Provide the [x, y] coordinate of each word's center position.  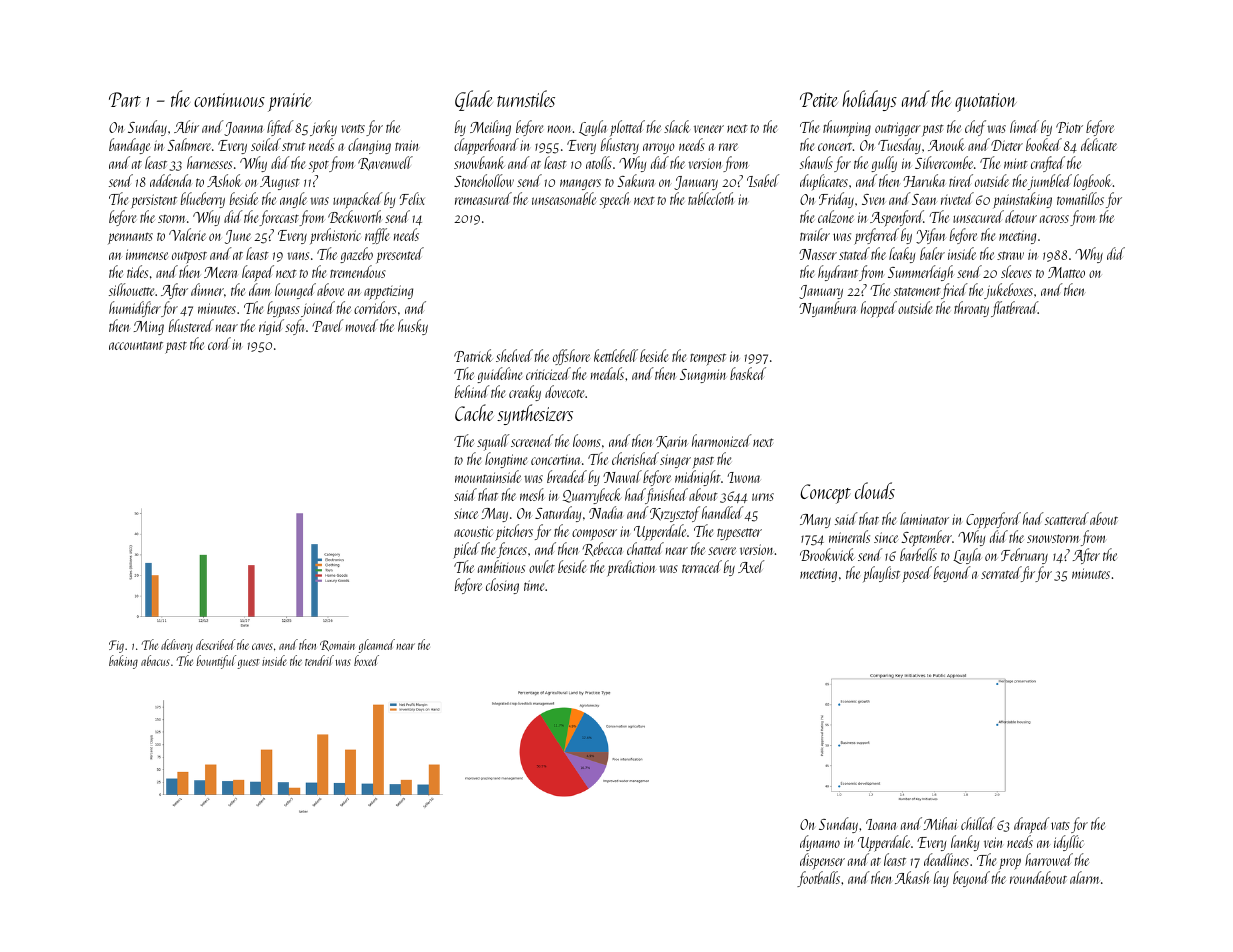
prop [1010, 864]
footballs [818, 879]
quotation [986, 102]
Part [125, 99]
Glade [473, 100]
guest [249, 664]
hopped [879, 309]
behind [472, 391]
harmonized [722, 440]
